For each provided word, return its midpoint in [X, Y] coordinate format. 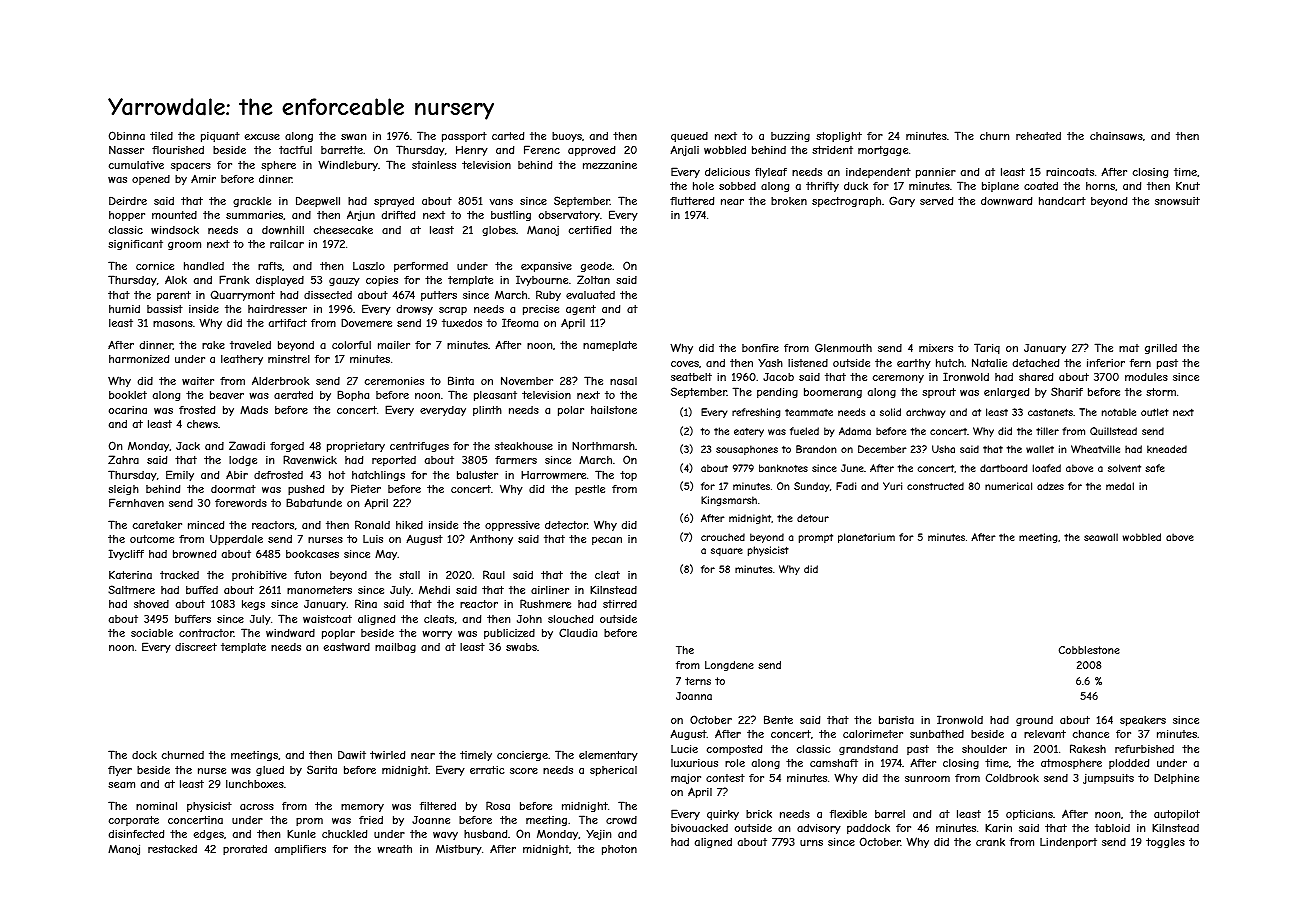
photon [619, 850]
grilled [1161, 349]
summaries [254, 215]
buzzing [790, 137]
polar [571, 411]
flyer [120, 771]
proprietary [356, 447]
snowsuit [1177, 201]
